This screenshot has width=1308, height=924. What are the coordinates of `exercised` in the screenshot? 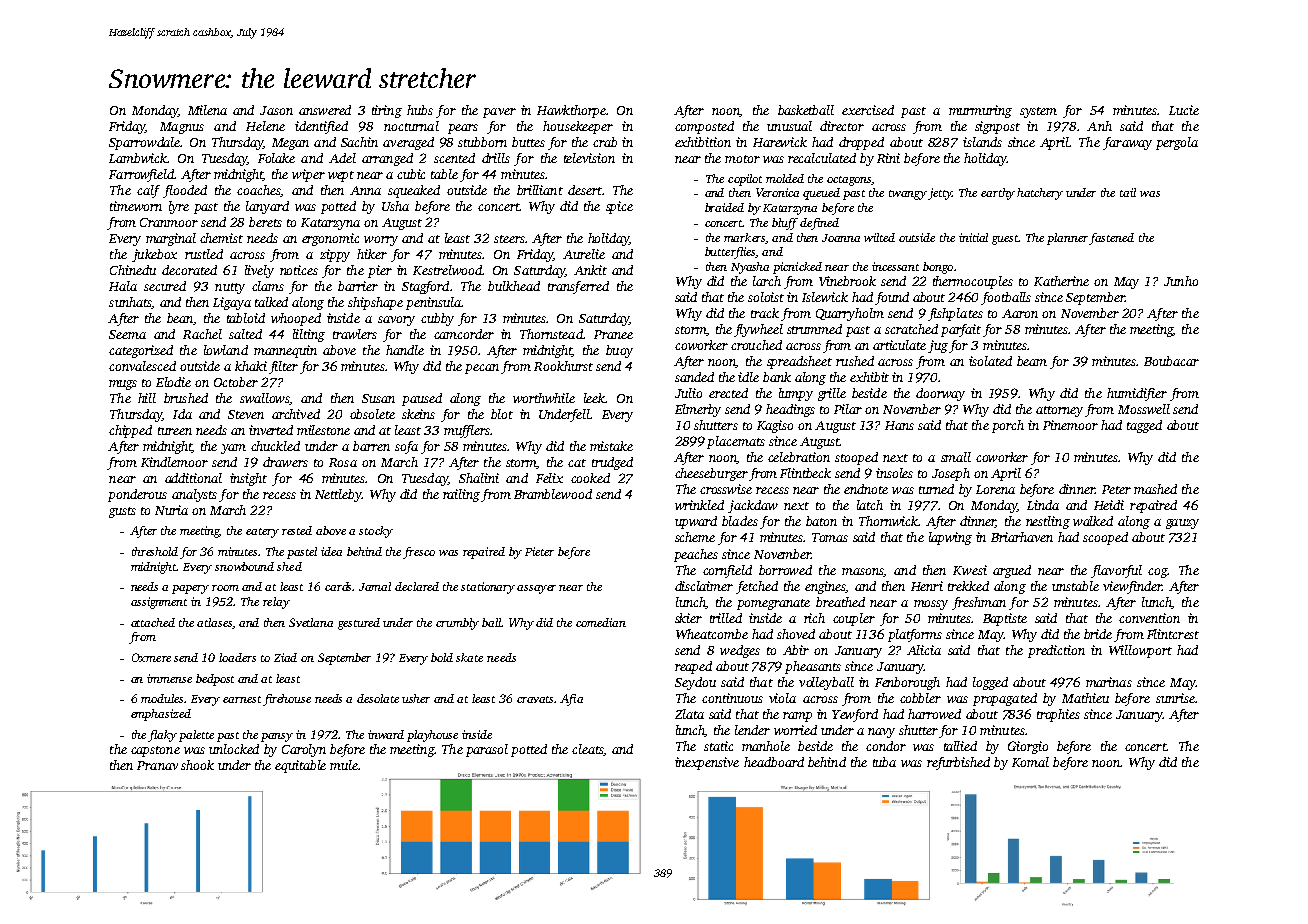 It's located at (868, 110).
